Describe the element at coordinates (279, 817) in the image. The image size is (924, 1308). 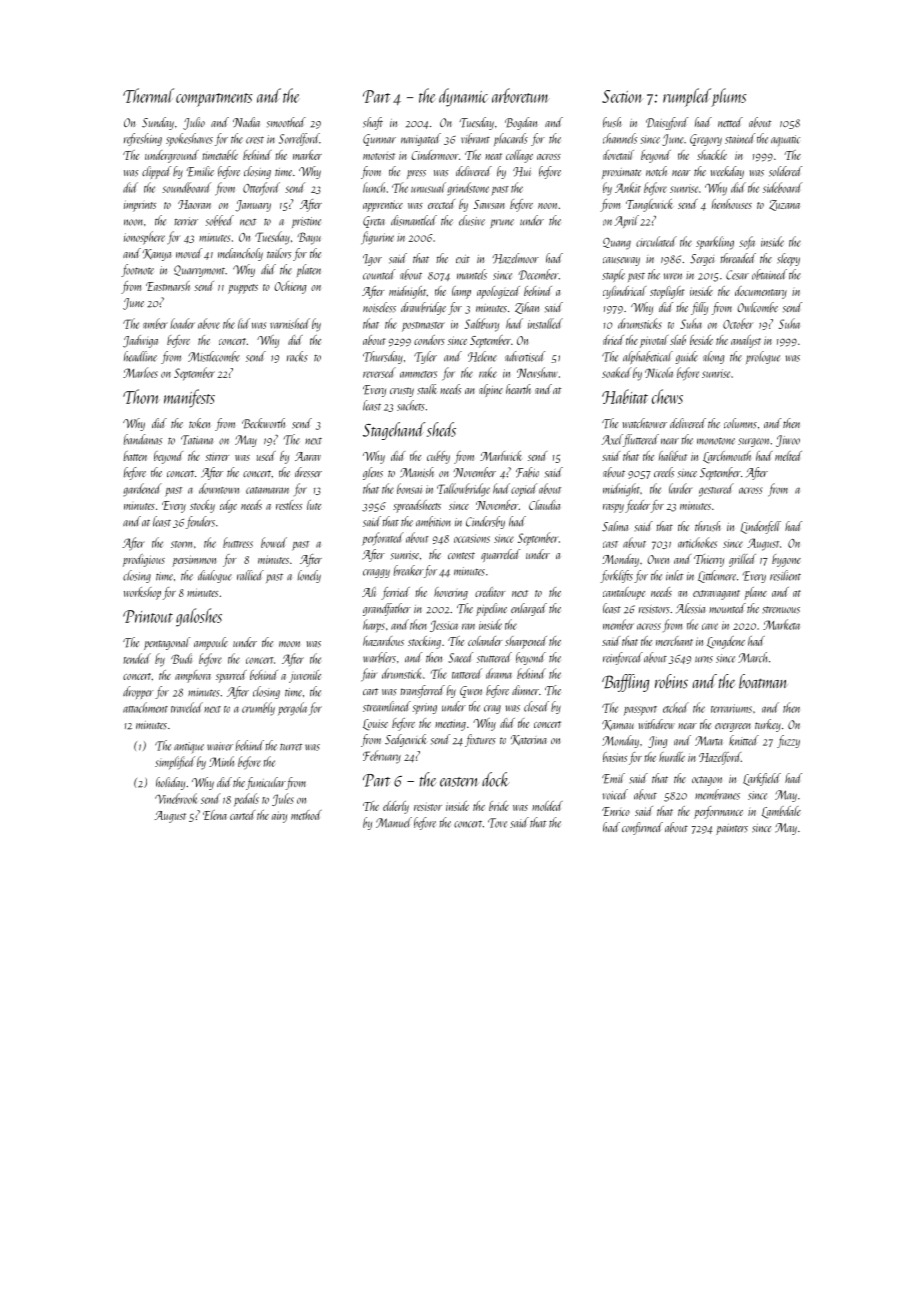
I see `airy` at that location.
